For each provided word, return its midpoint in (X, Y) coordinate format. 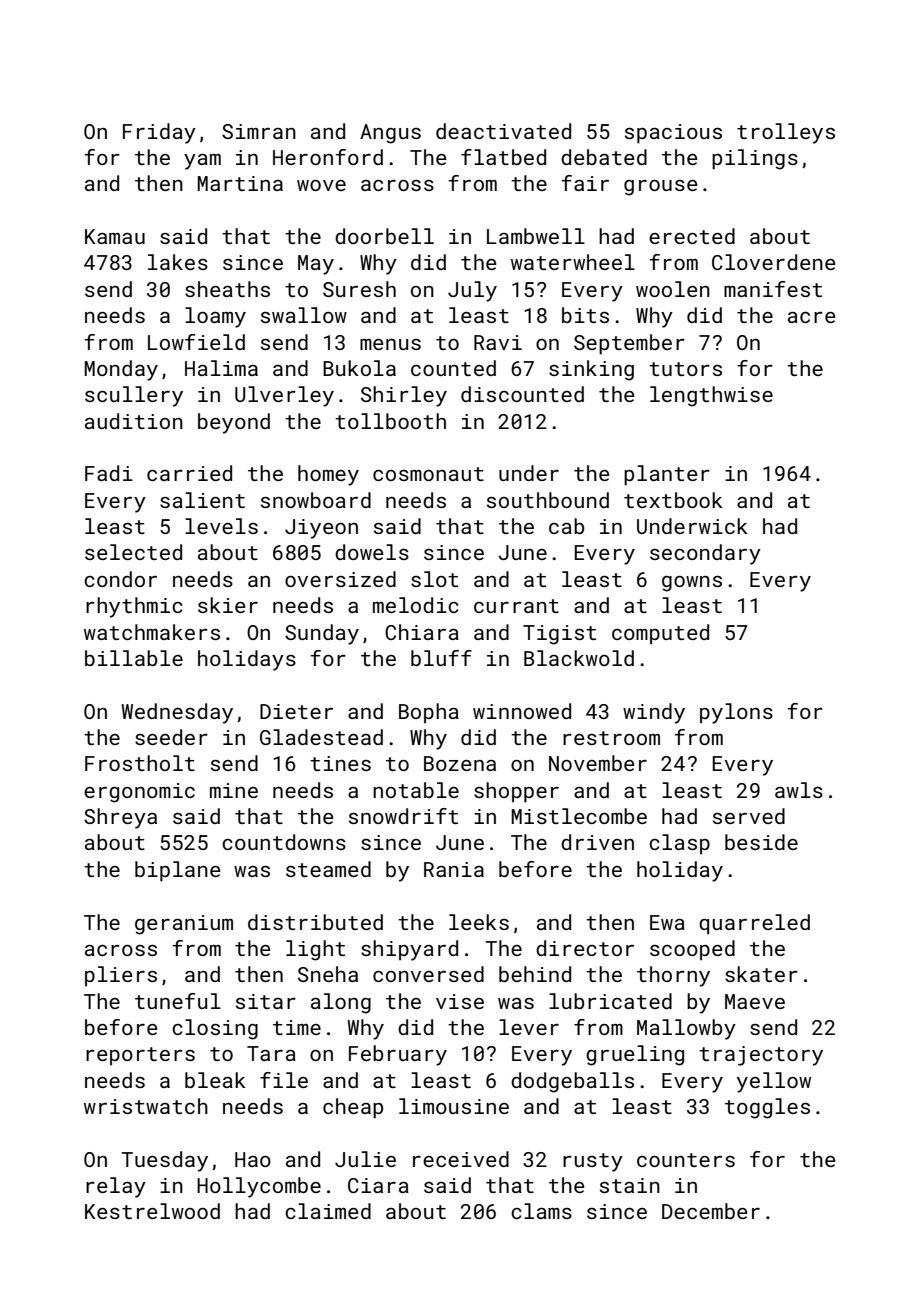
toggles (767, 1108)
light (315, 950)
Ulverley (284, 396)
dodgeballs (572, 1082)
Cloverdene (774, 262)
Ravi (498, 342)
